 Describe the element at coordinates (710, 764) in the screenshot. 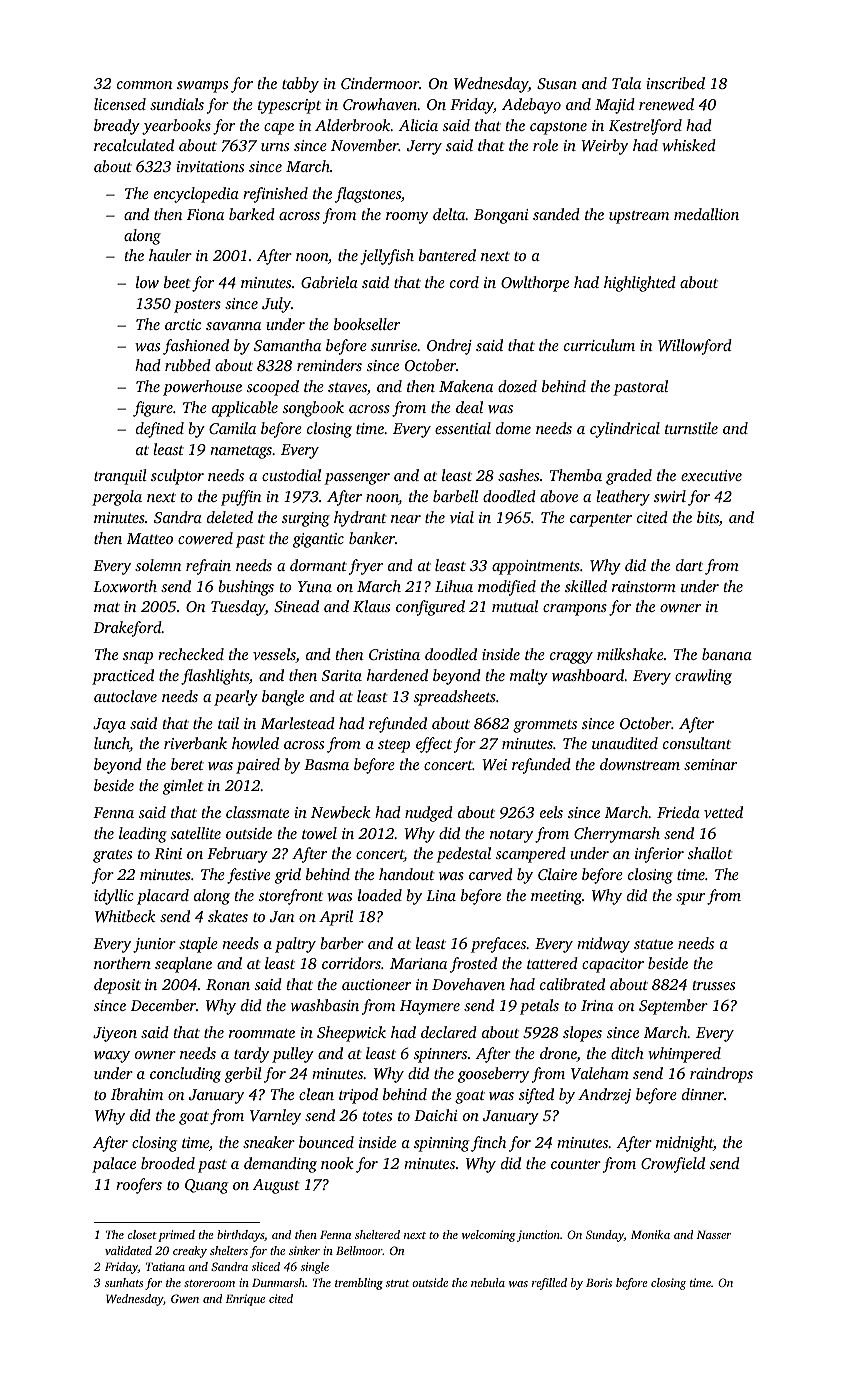

I see `seminar` at that location.
